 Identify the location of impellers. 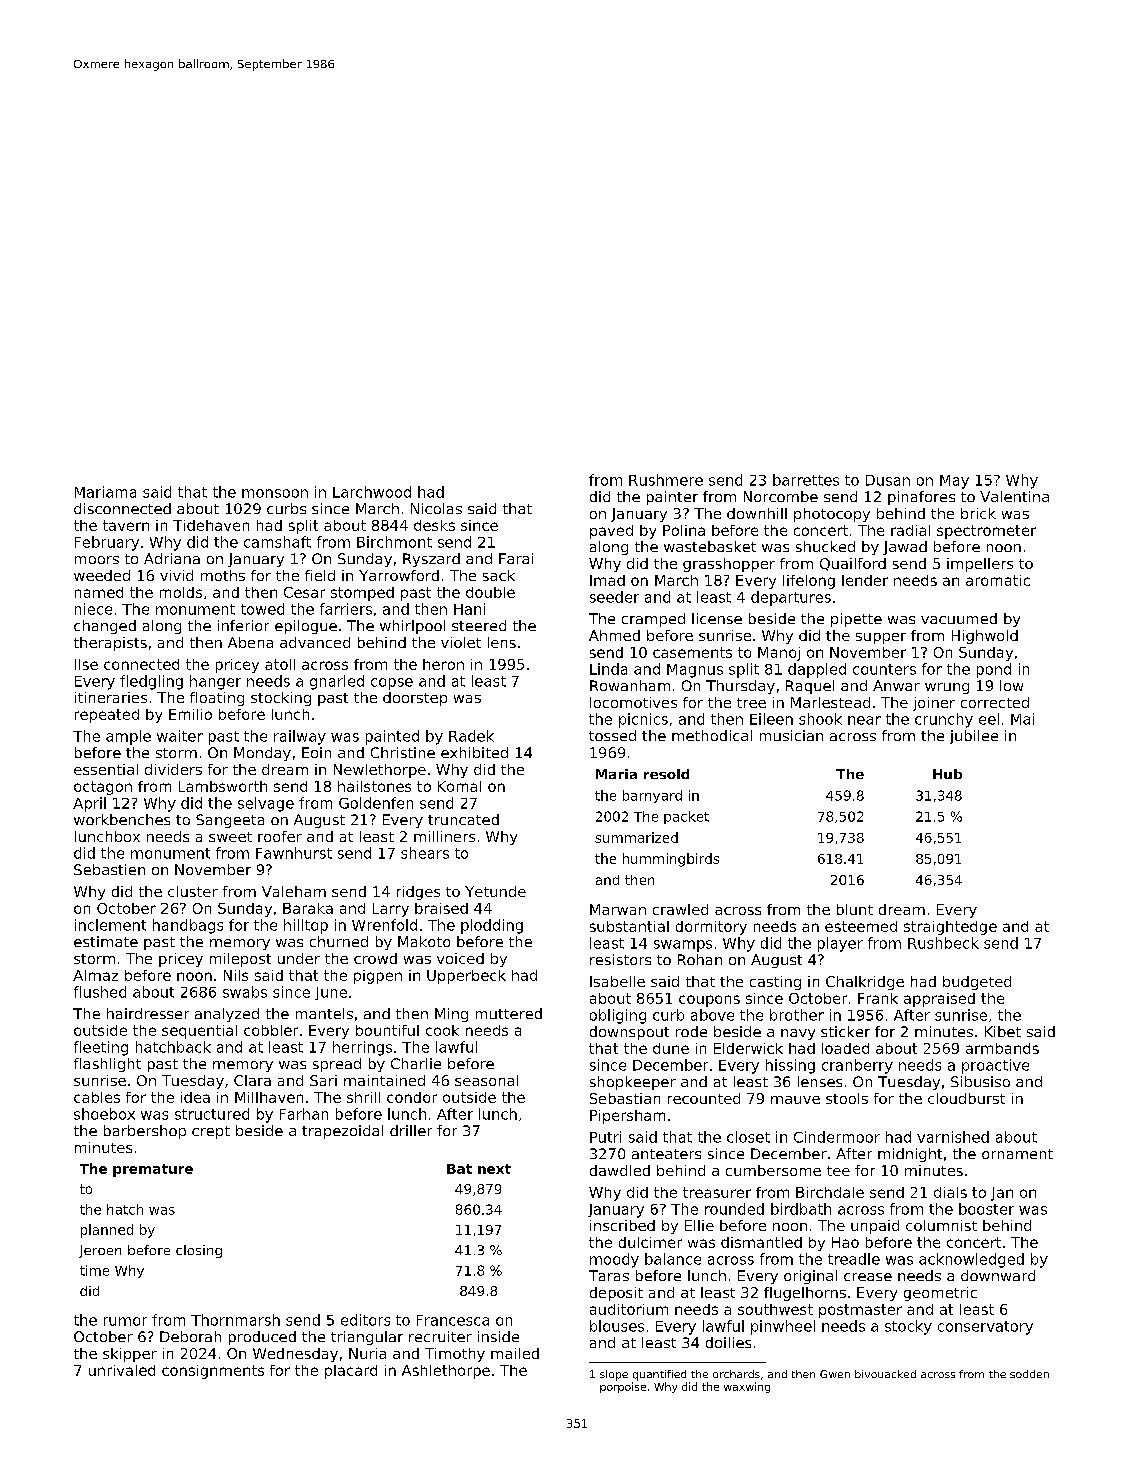
(980, 565).
